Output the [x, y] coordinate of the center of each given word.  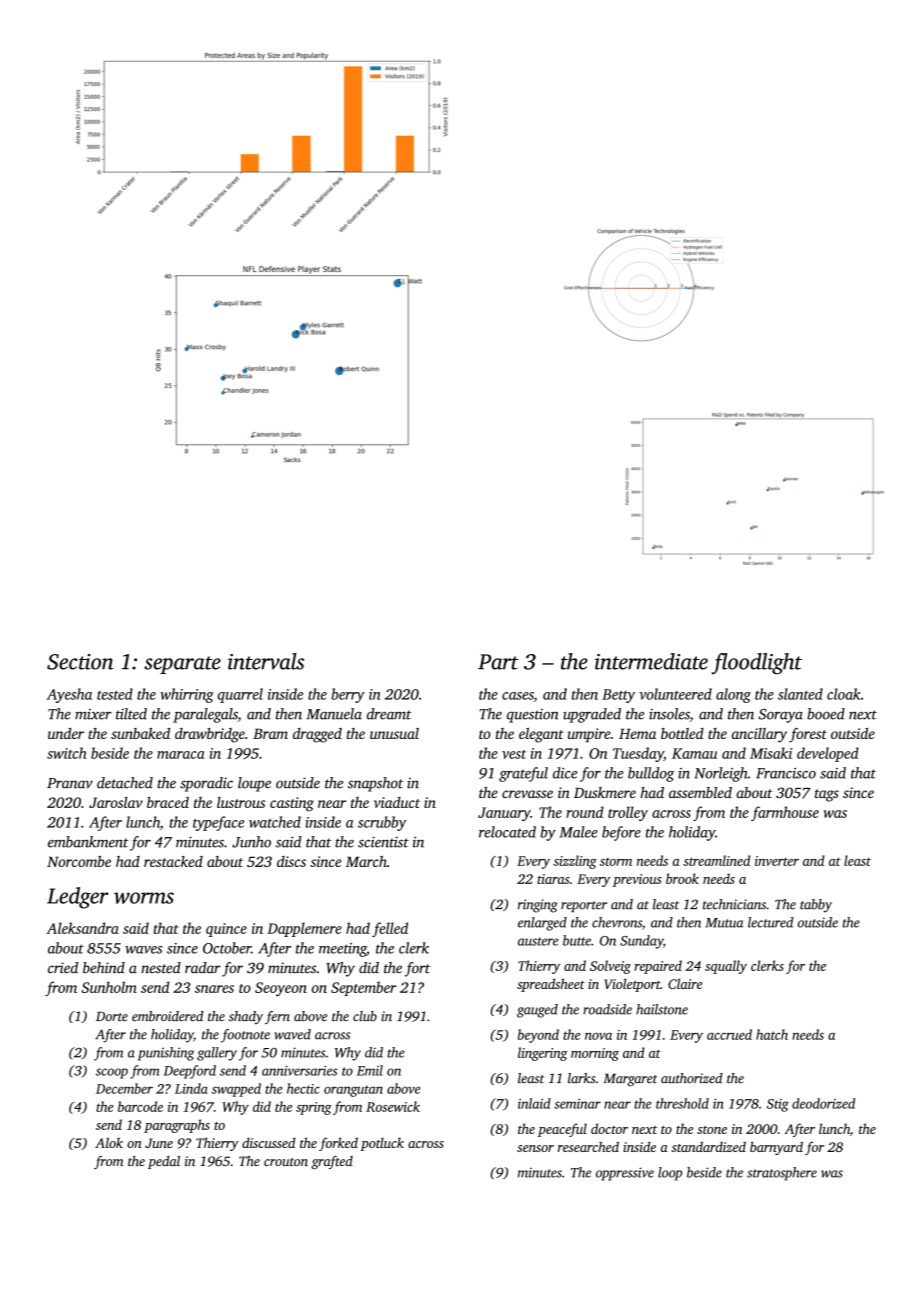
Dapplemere [304, 929]
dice [565, 773]
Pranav [70, 783]
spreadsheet [551, 985]
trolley [628, 813]
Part [498, 662]
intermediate [651, 661]
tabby [816, 906]
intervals [266, 661]
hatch [772, 1034]
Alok [109, 1142]
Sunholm [109, 987]
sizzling [575, 862]
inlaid [534, 1103]
